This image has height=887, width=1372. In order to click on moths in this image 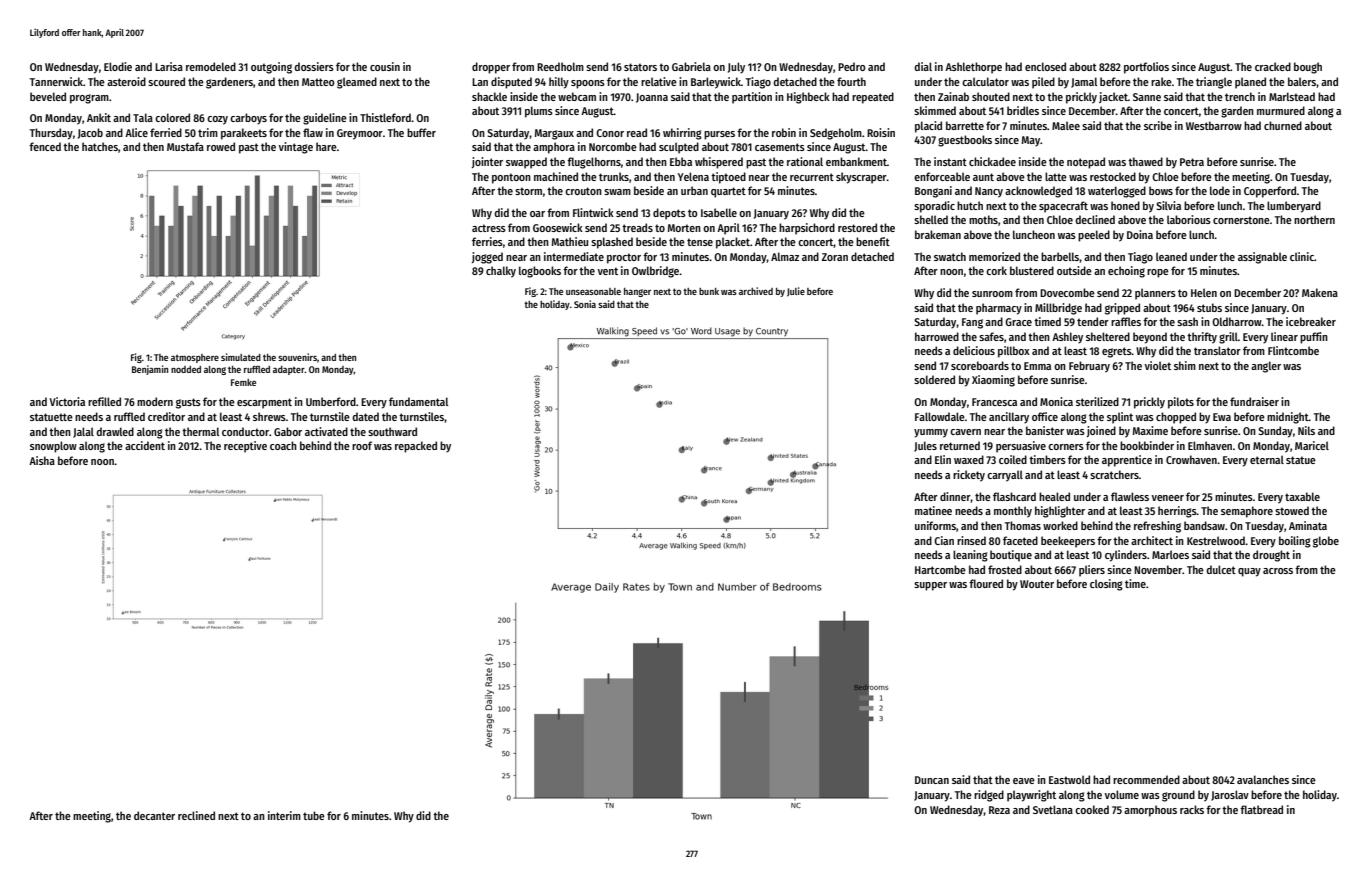, I will do `click(983, 219)`.
